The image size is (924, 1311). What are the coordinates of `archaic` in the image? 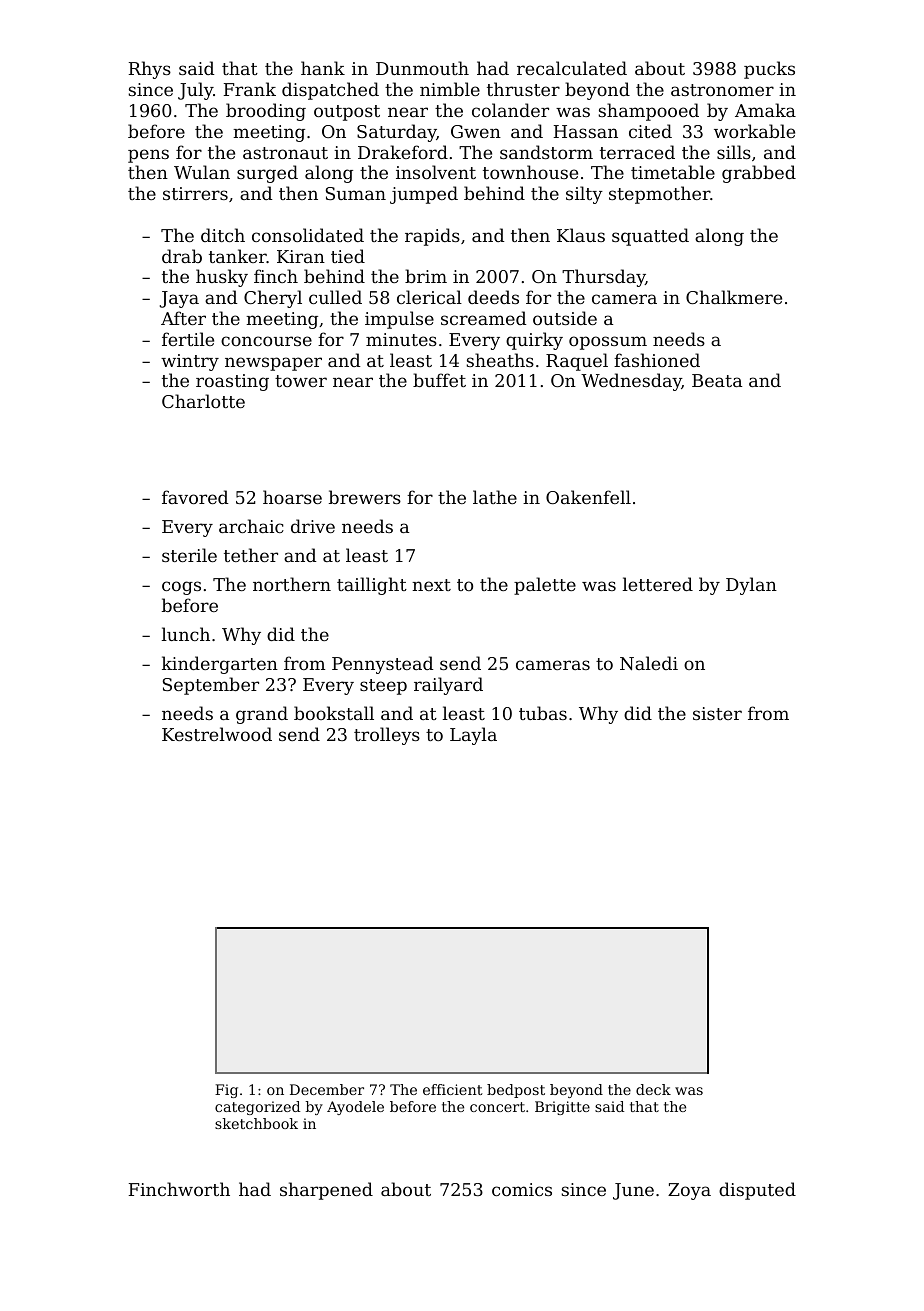 It's located at (251, 526).
